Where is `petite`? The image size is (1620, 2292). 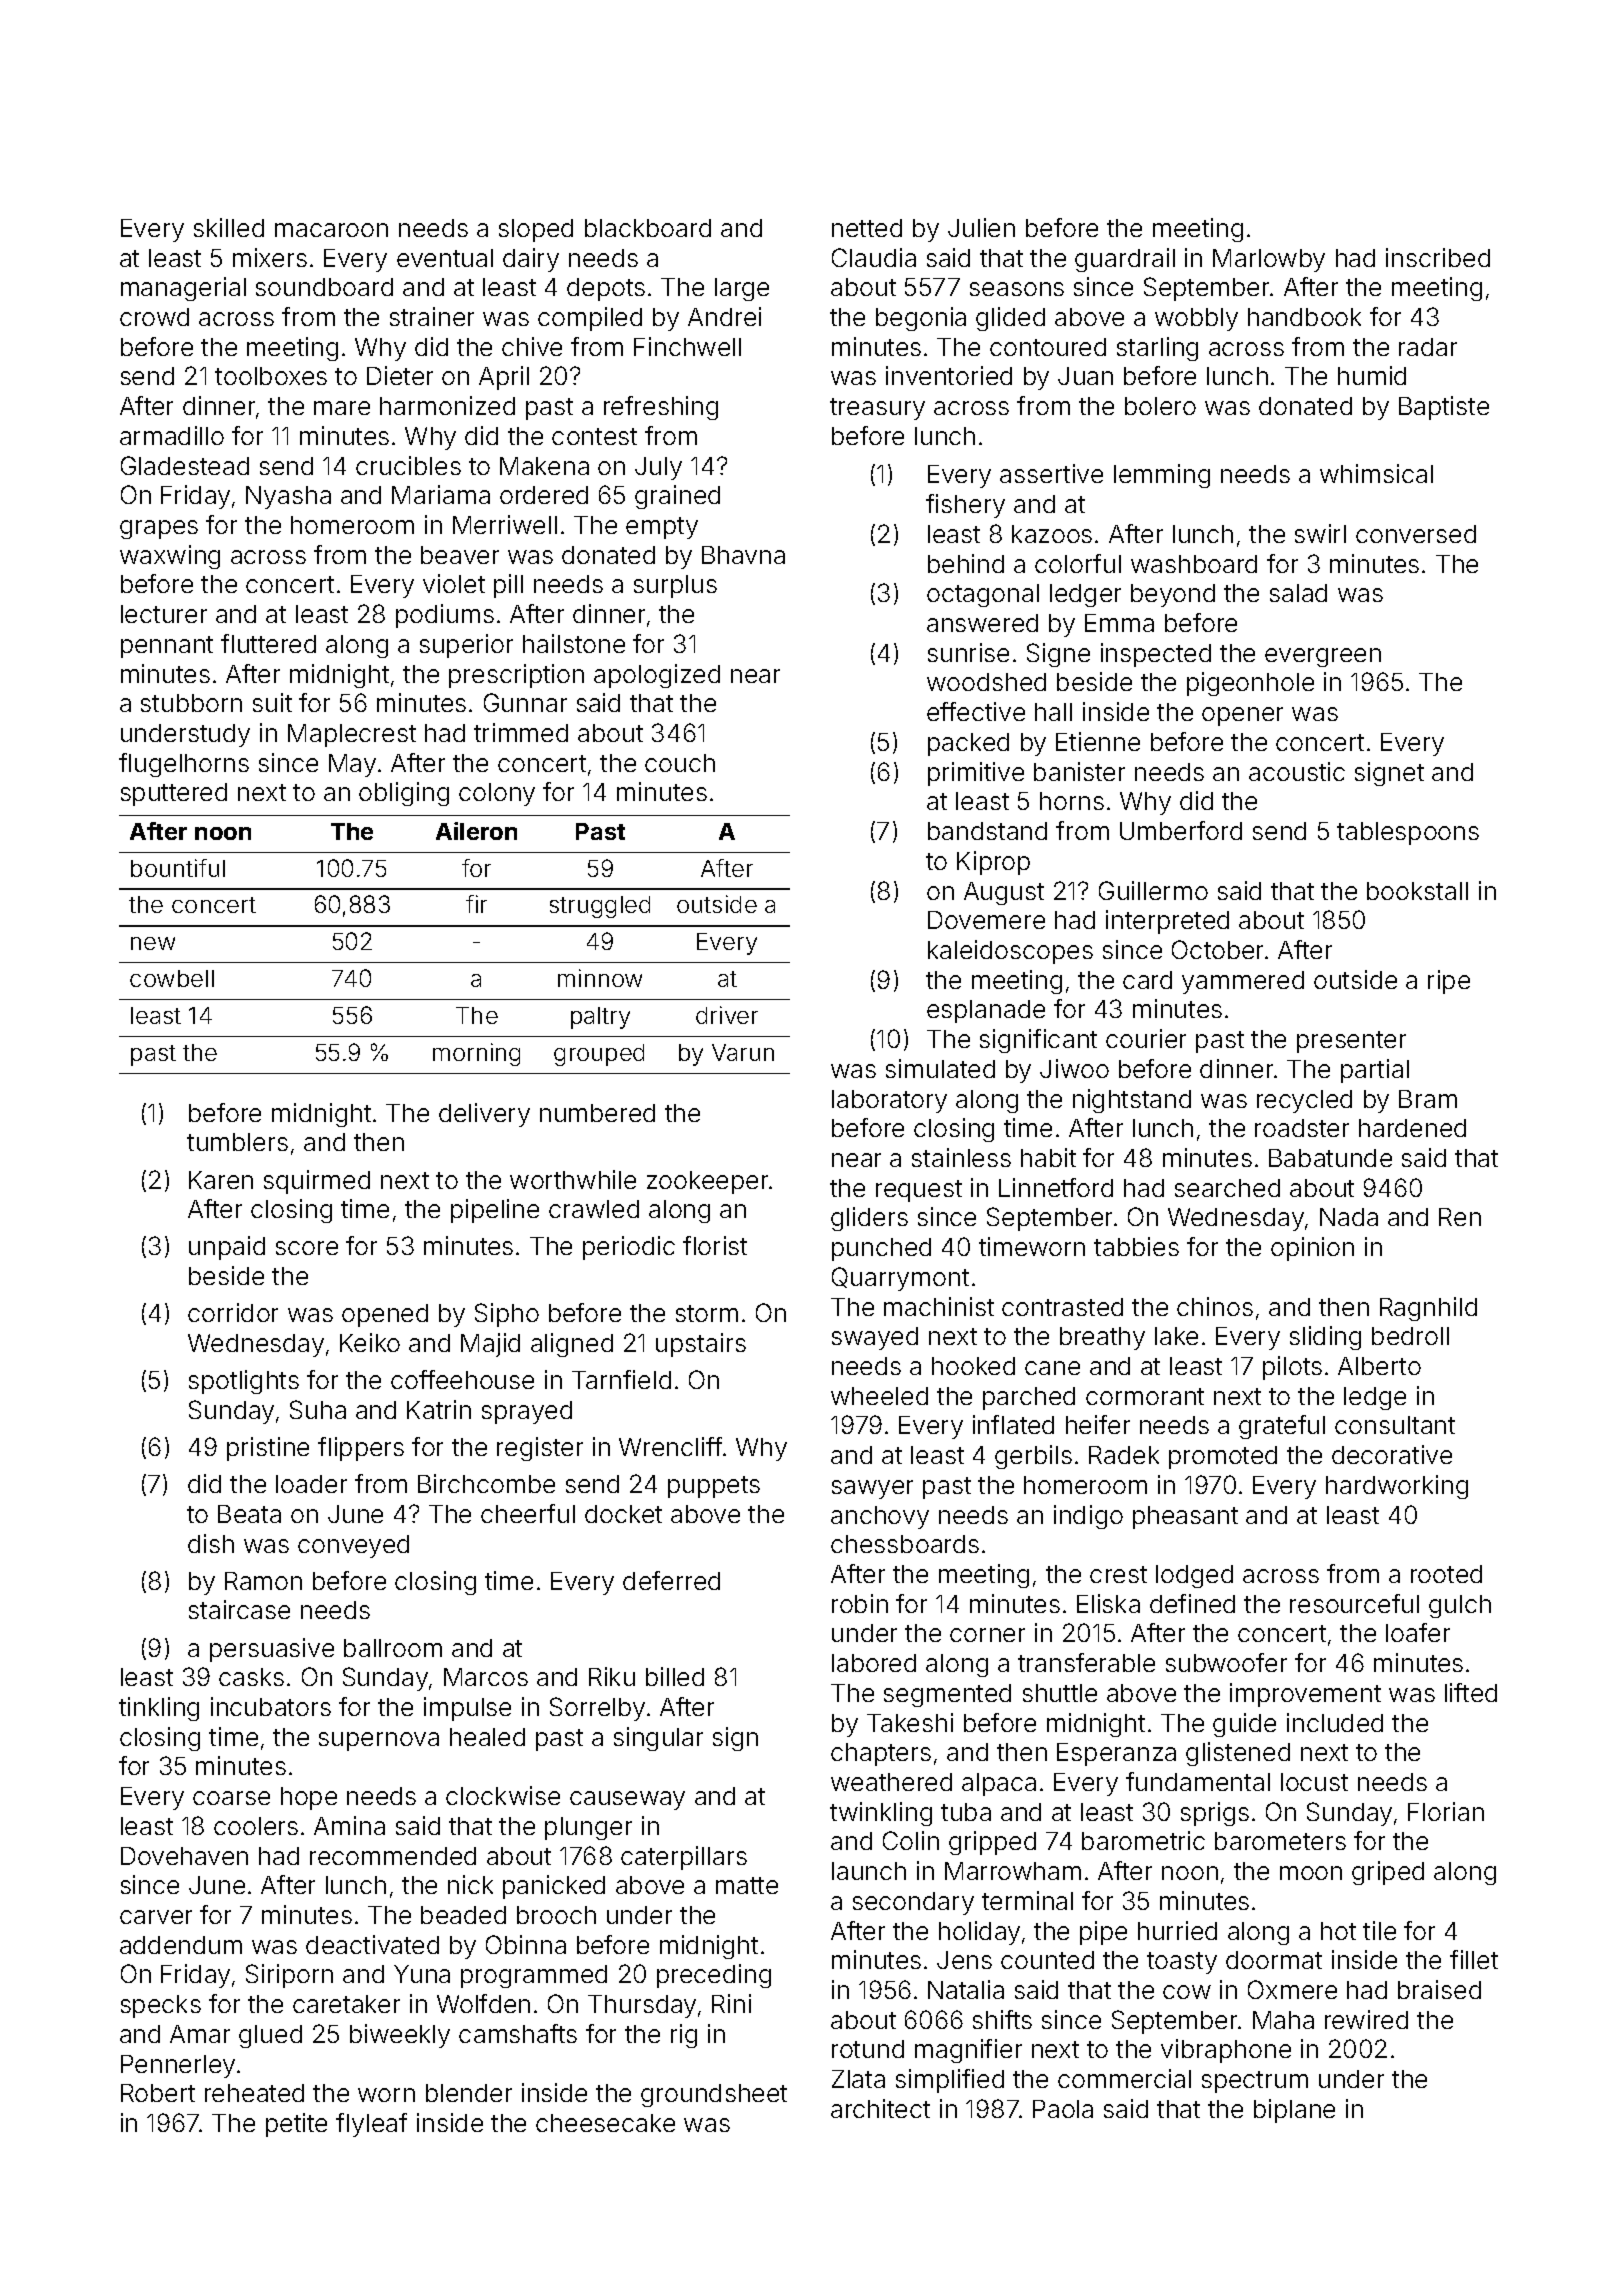
petite is located at coordinates (296, 2125).
